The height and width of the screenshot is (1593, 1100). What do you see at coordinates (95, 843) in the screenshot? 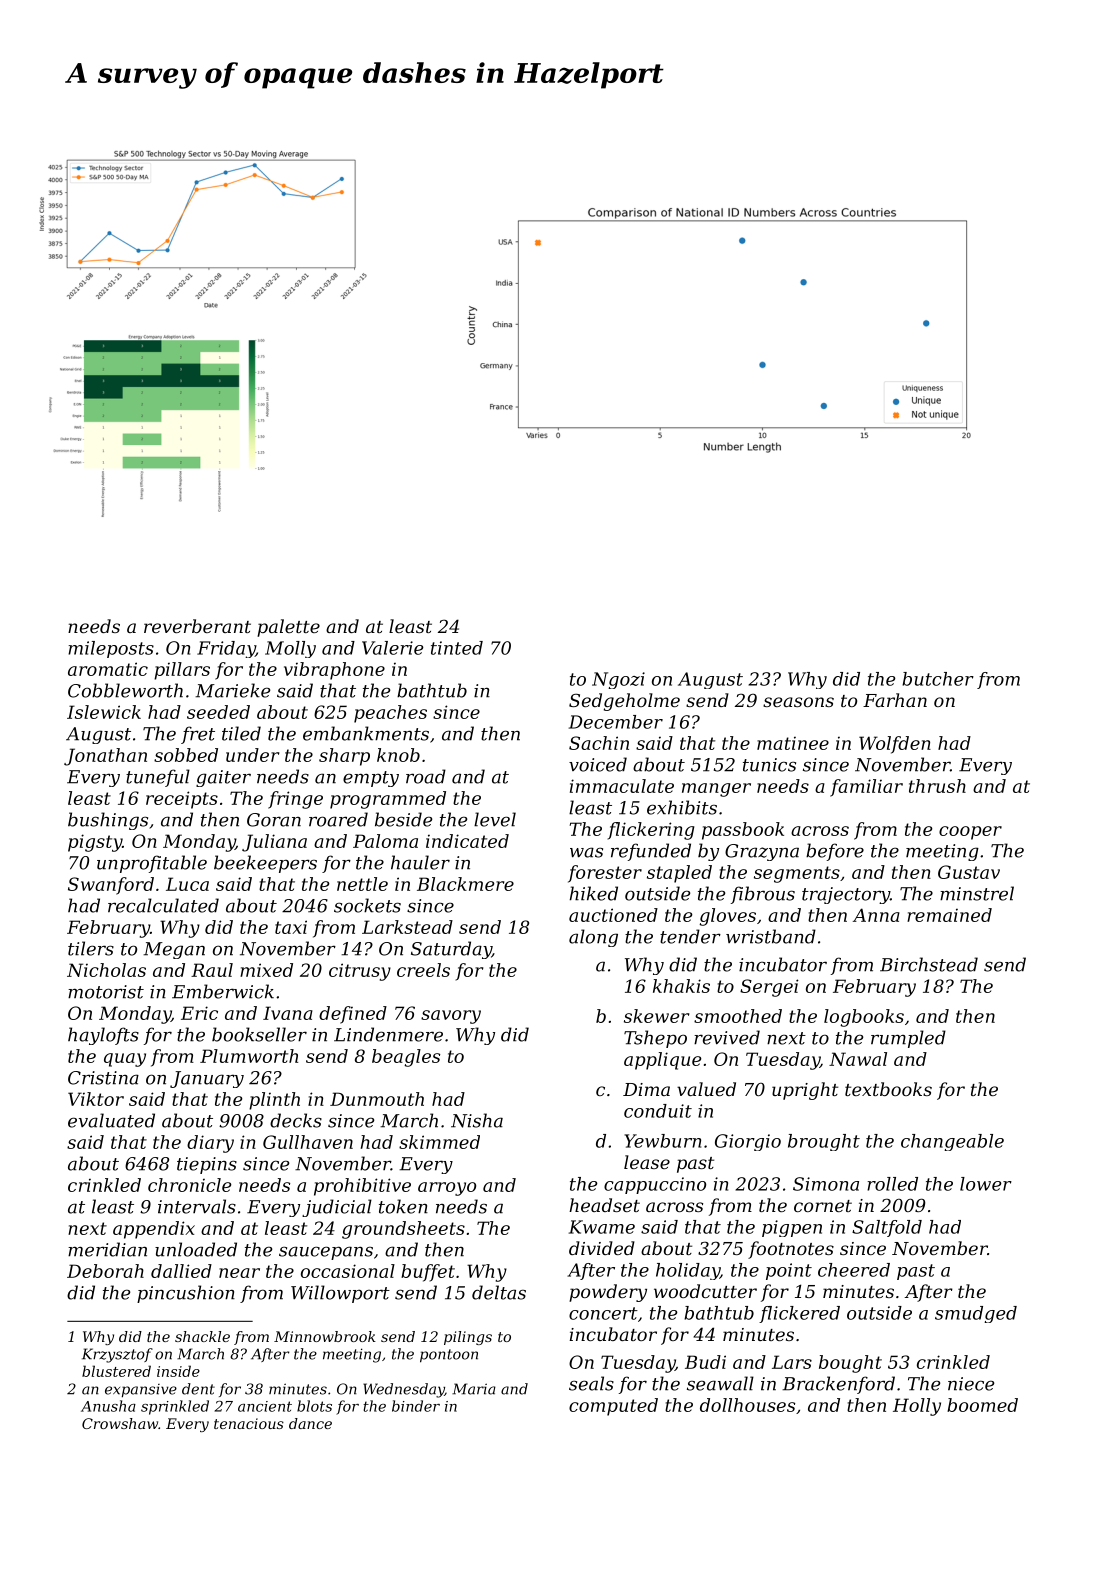
I see `pigsty` at bounding box center [95, 843].
